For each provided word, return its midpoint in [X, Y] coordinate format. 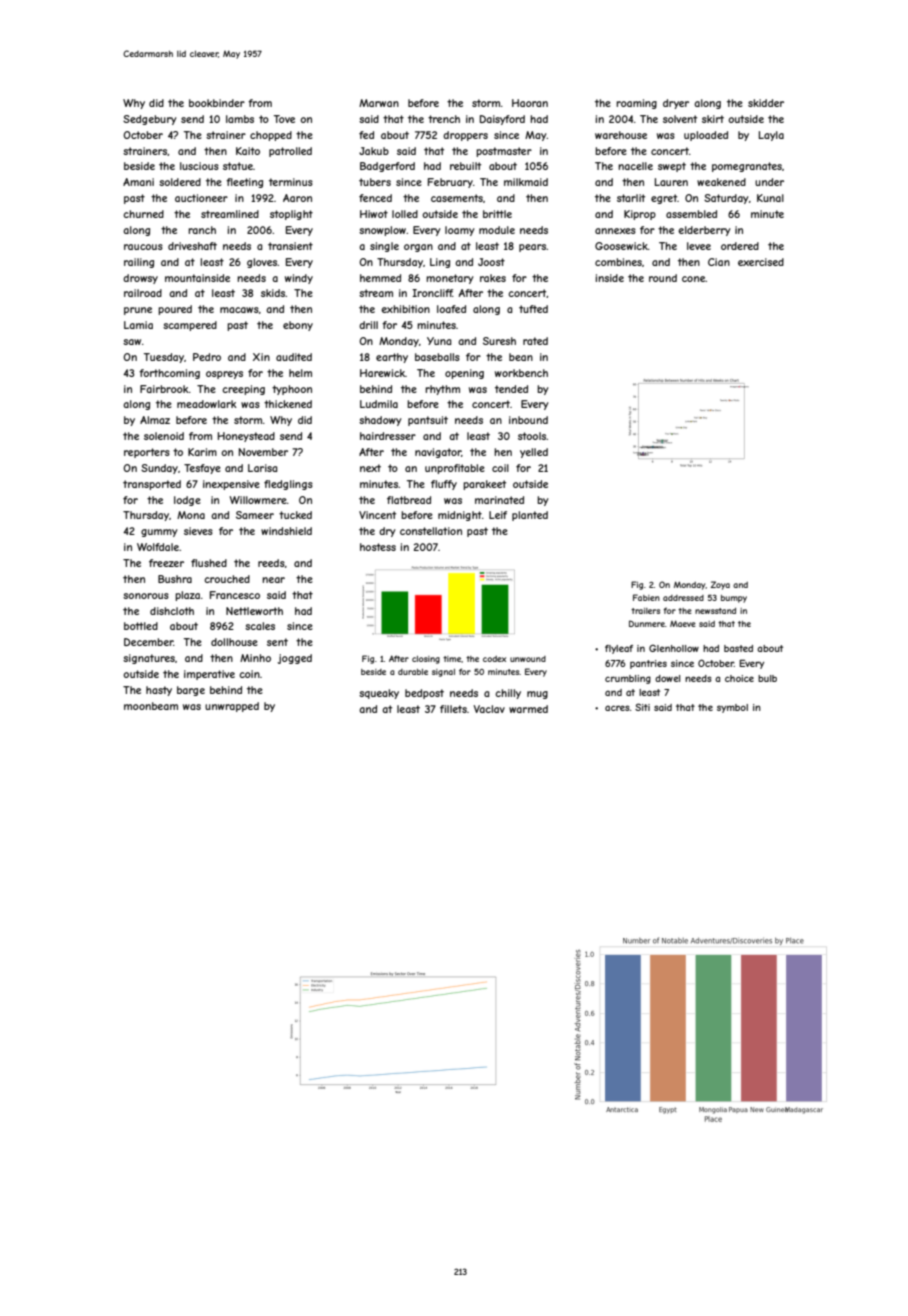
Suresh [499, 341]
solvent [680, 119]
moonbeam [151, 706]
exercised [761, 262]
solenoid [164, 436]
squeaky [379, 694]
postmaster [504, 152]
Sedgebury [150, 120]
